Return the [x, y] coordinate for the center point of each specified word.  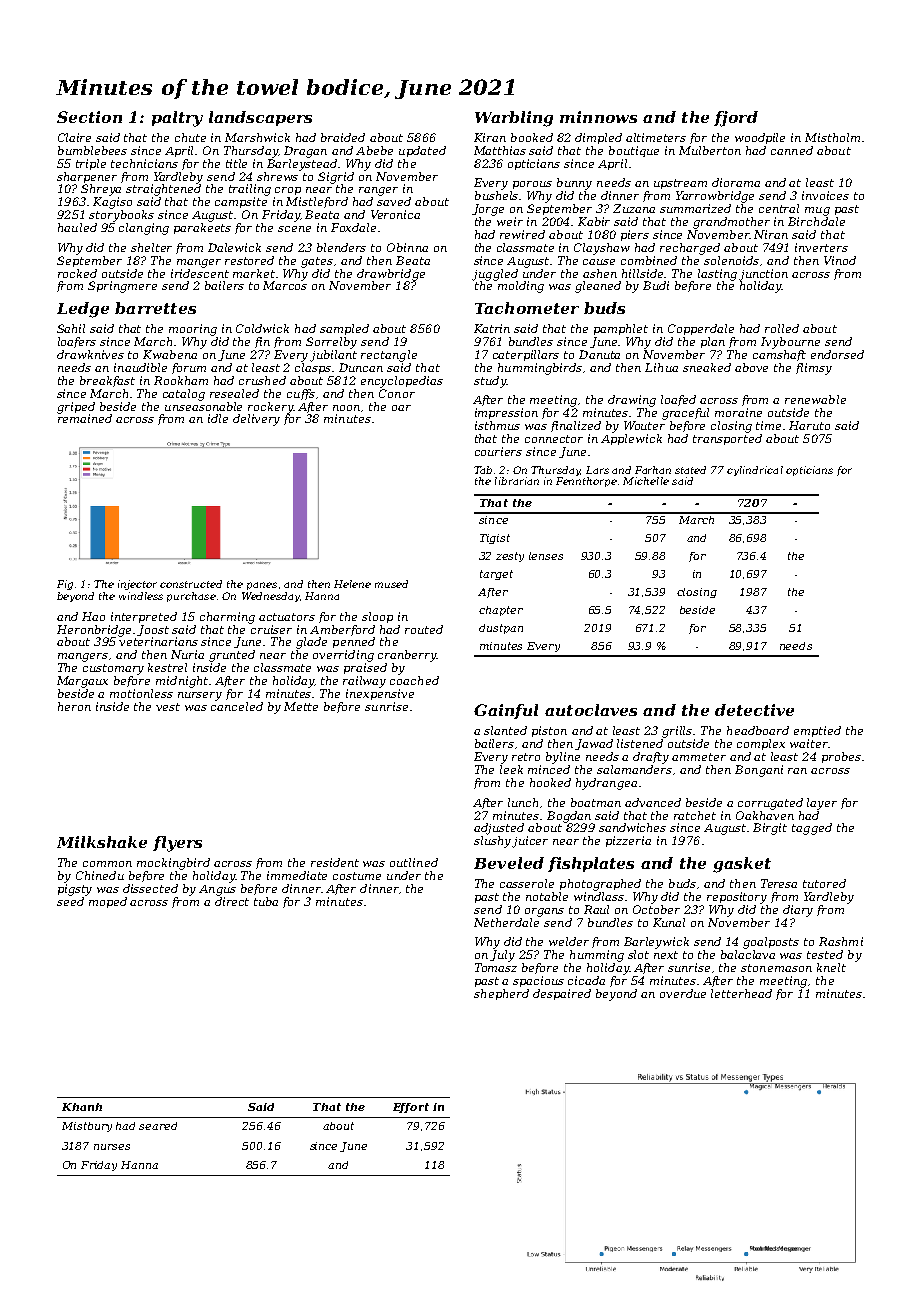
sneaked [707, 367]
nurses [112, 1147]
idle [218, 418]
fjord [736, 119]
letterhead [741, 993]
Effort [411, 1108]
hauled [77, 227]
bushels [497, 195]
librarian [517, 481]
